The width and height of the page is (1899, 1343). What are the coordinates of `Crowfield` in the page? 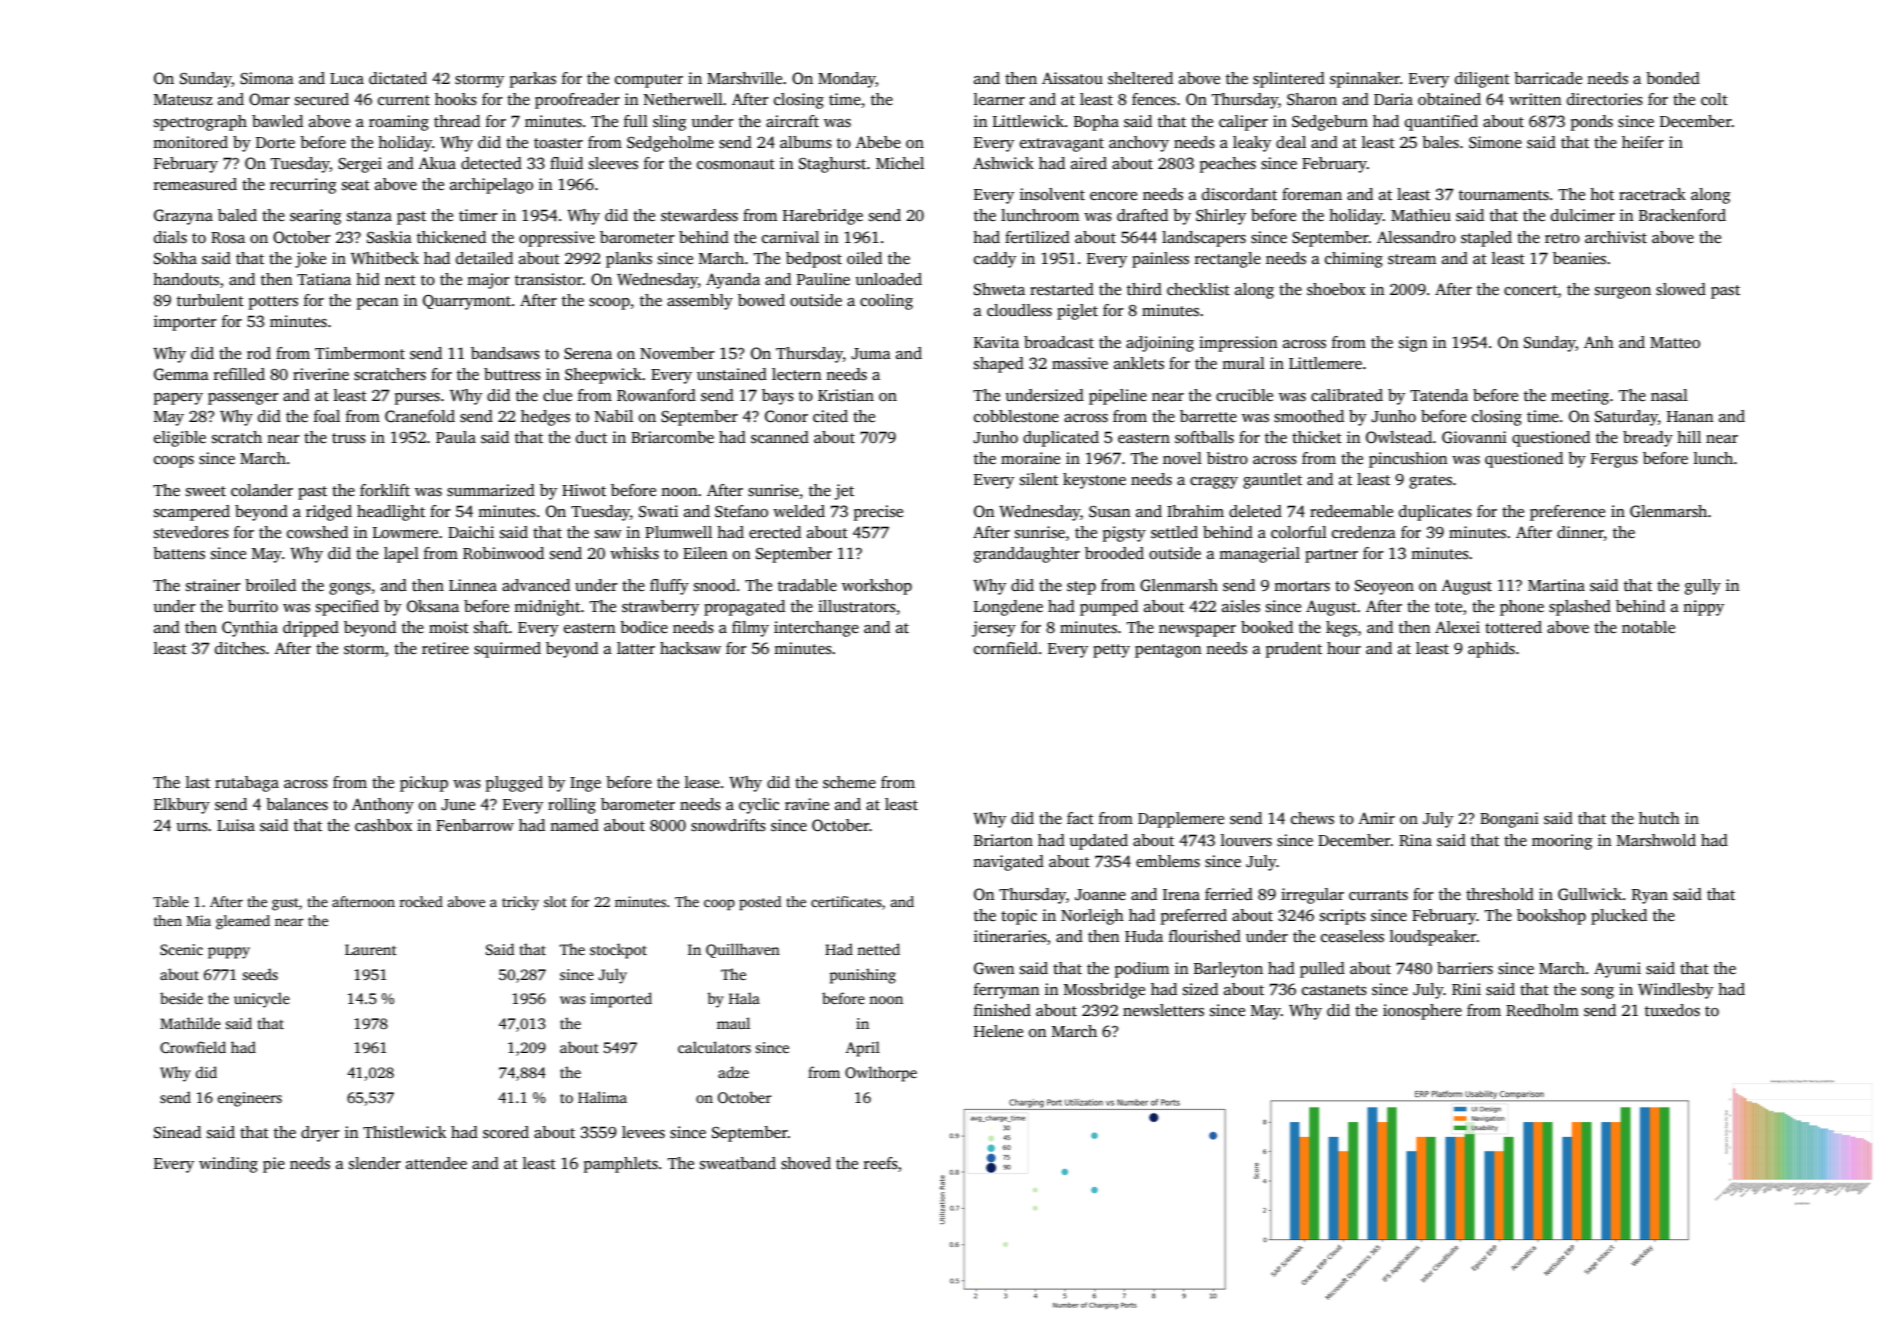 It's located at (193, 1047).
